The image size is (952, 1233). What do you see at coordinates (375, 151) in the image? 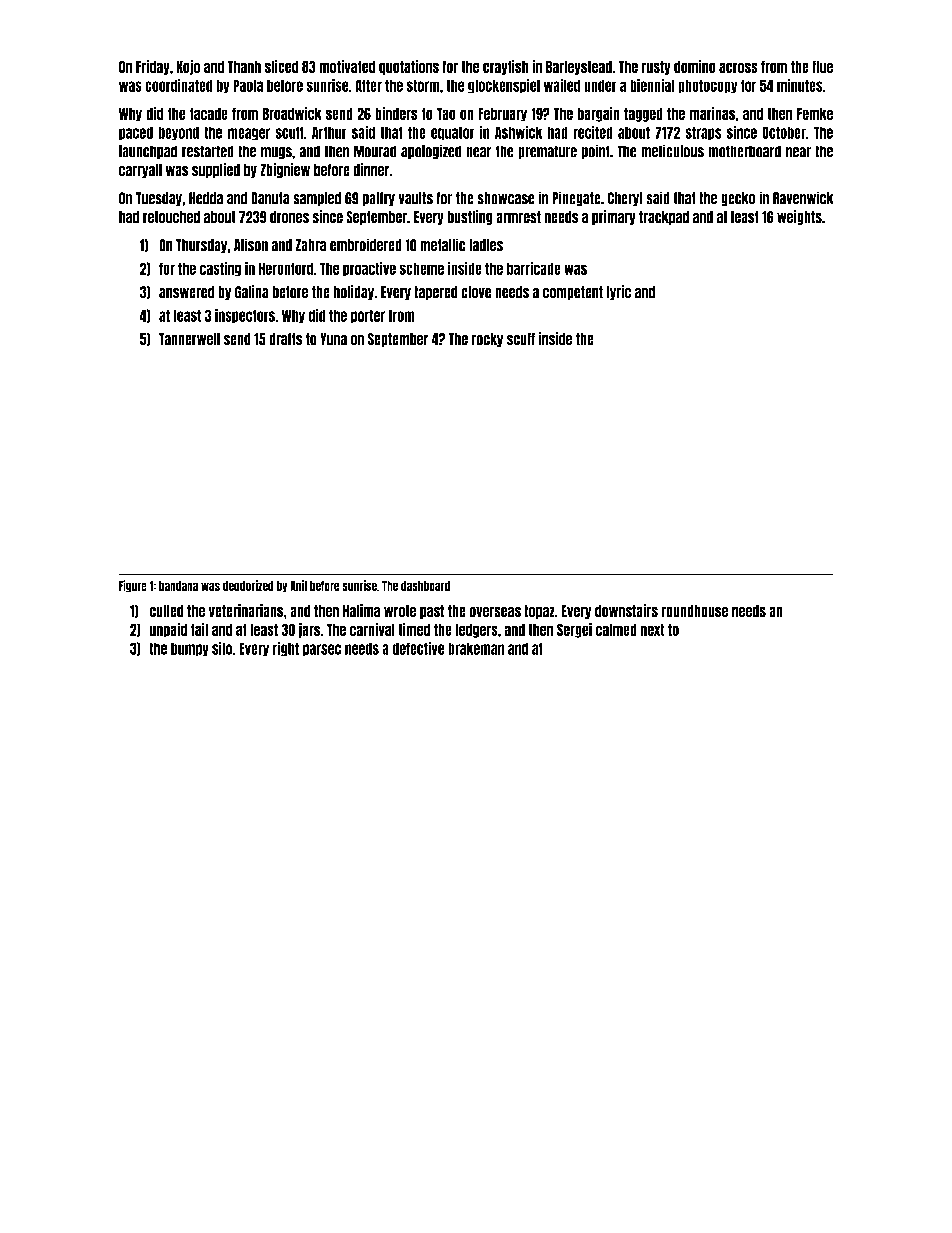
I see `Mourad` at bounding box center [375, 151].
